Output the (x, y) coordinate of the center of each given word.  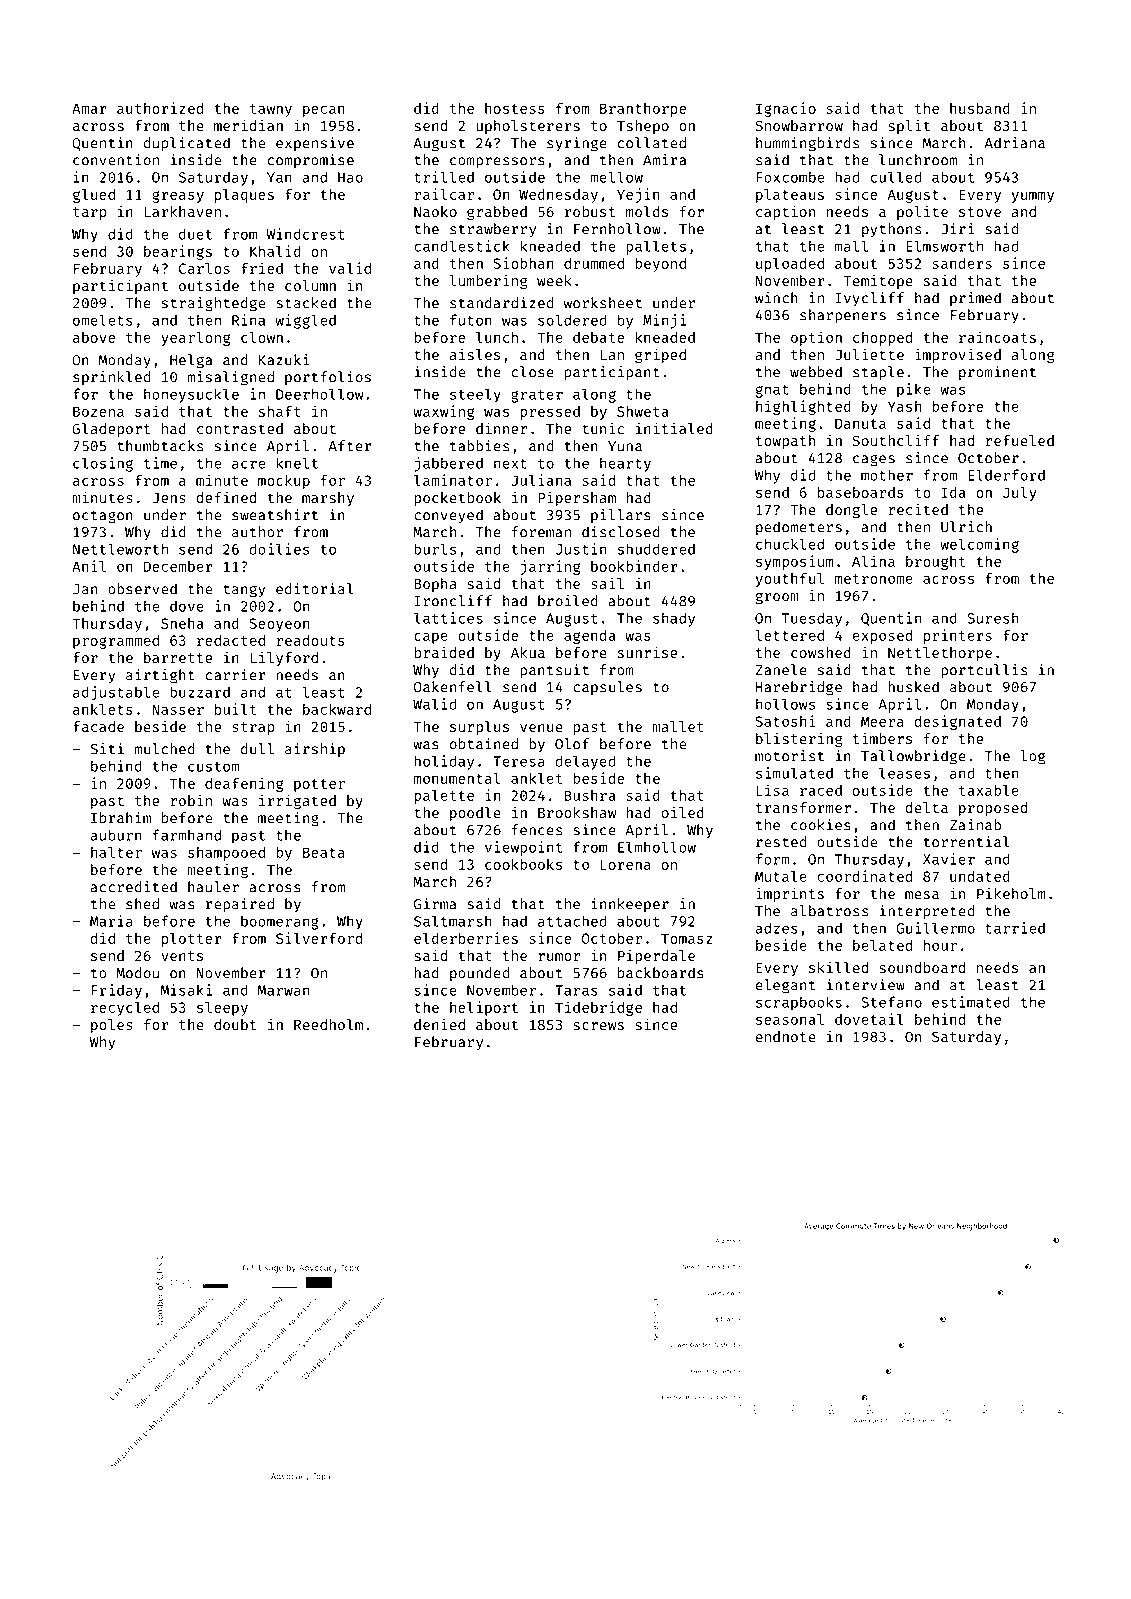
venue (541, 728)
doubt (235, 1024)
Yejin (638, 195)
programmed (116, 642)
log (1033, 757)
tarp (90, 213)
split (909, 126)
